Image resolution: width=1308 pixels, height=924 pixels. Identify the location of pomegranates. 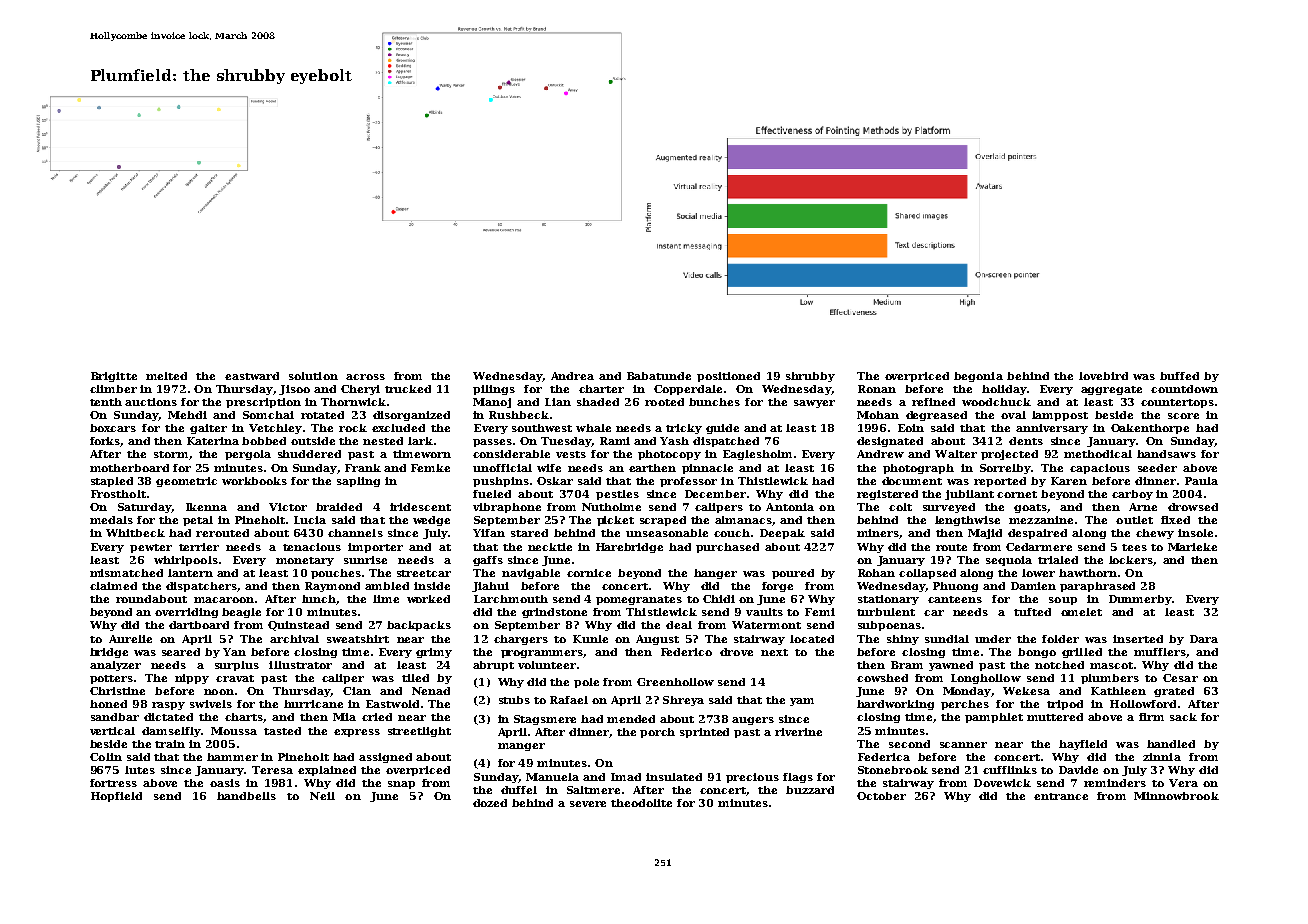
(639, 600).
